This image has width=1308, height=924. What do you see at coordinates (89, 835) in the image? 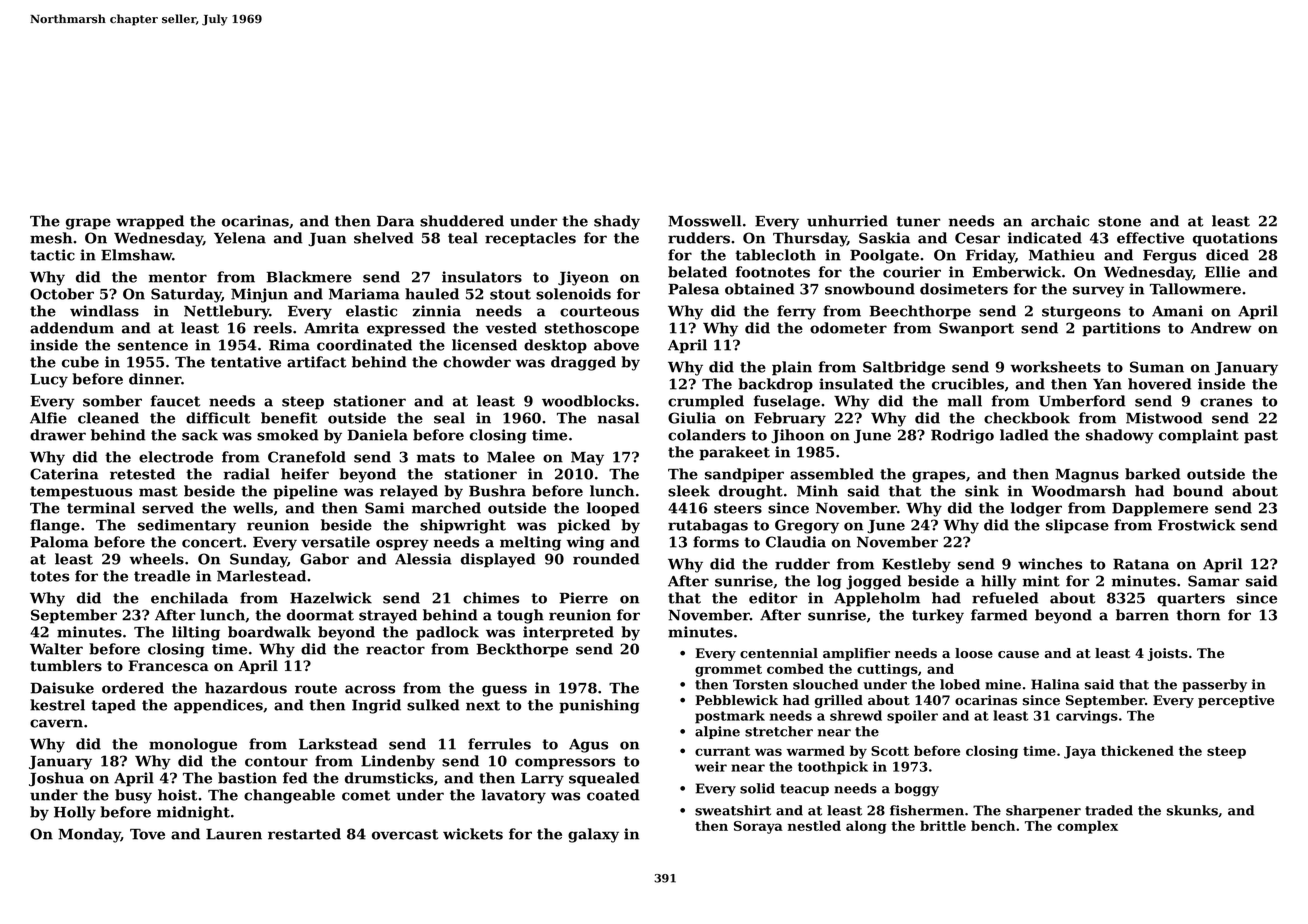
I see `Monday` at bounding box center [89, 835].
